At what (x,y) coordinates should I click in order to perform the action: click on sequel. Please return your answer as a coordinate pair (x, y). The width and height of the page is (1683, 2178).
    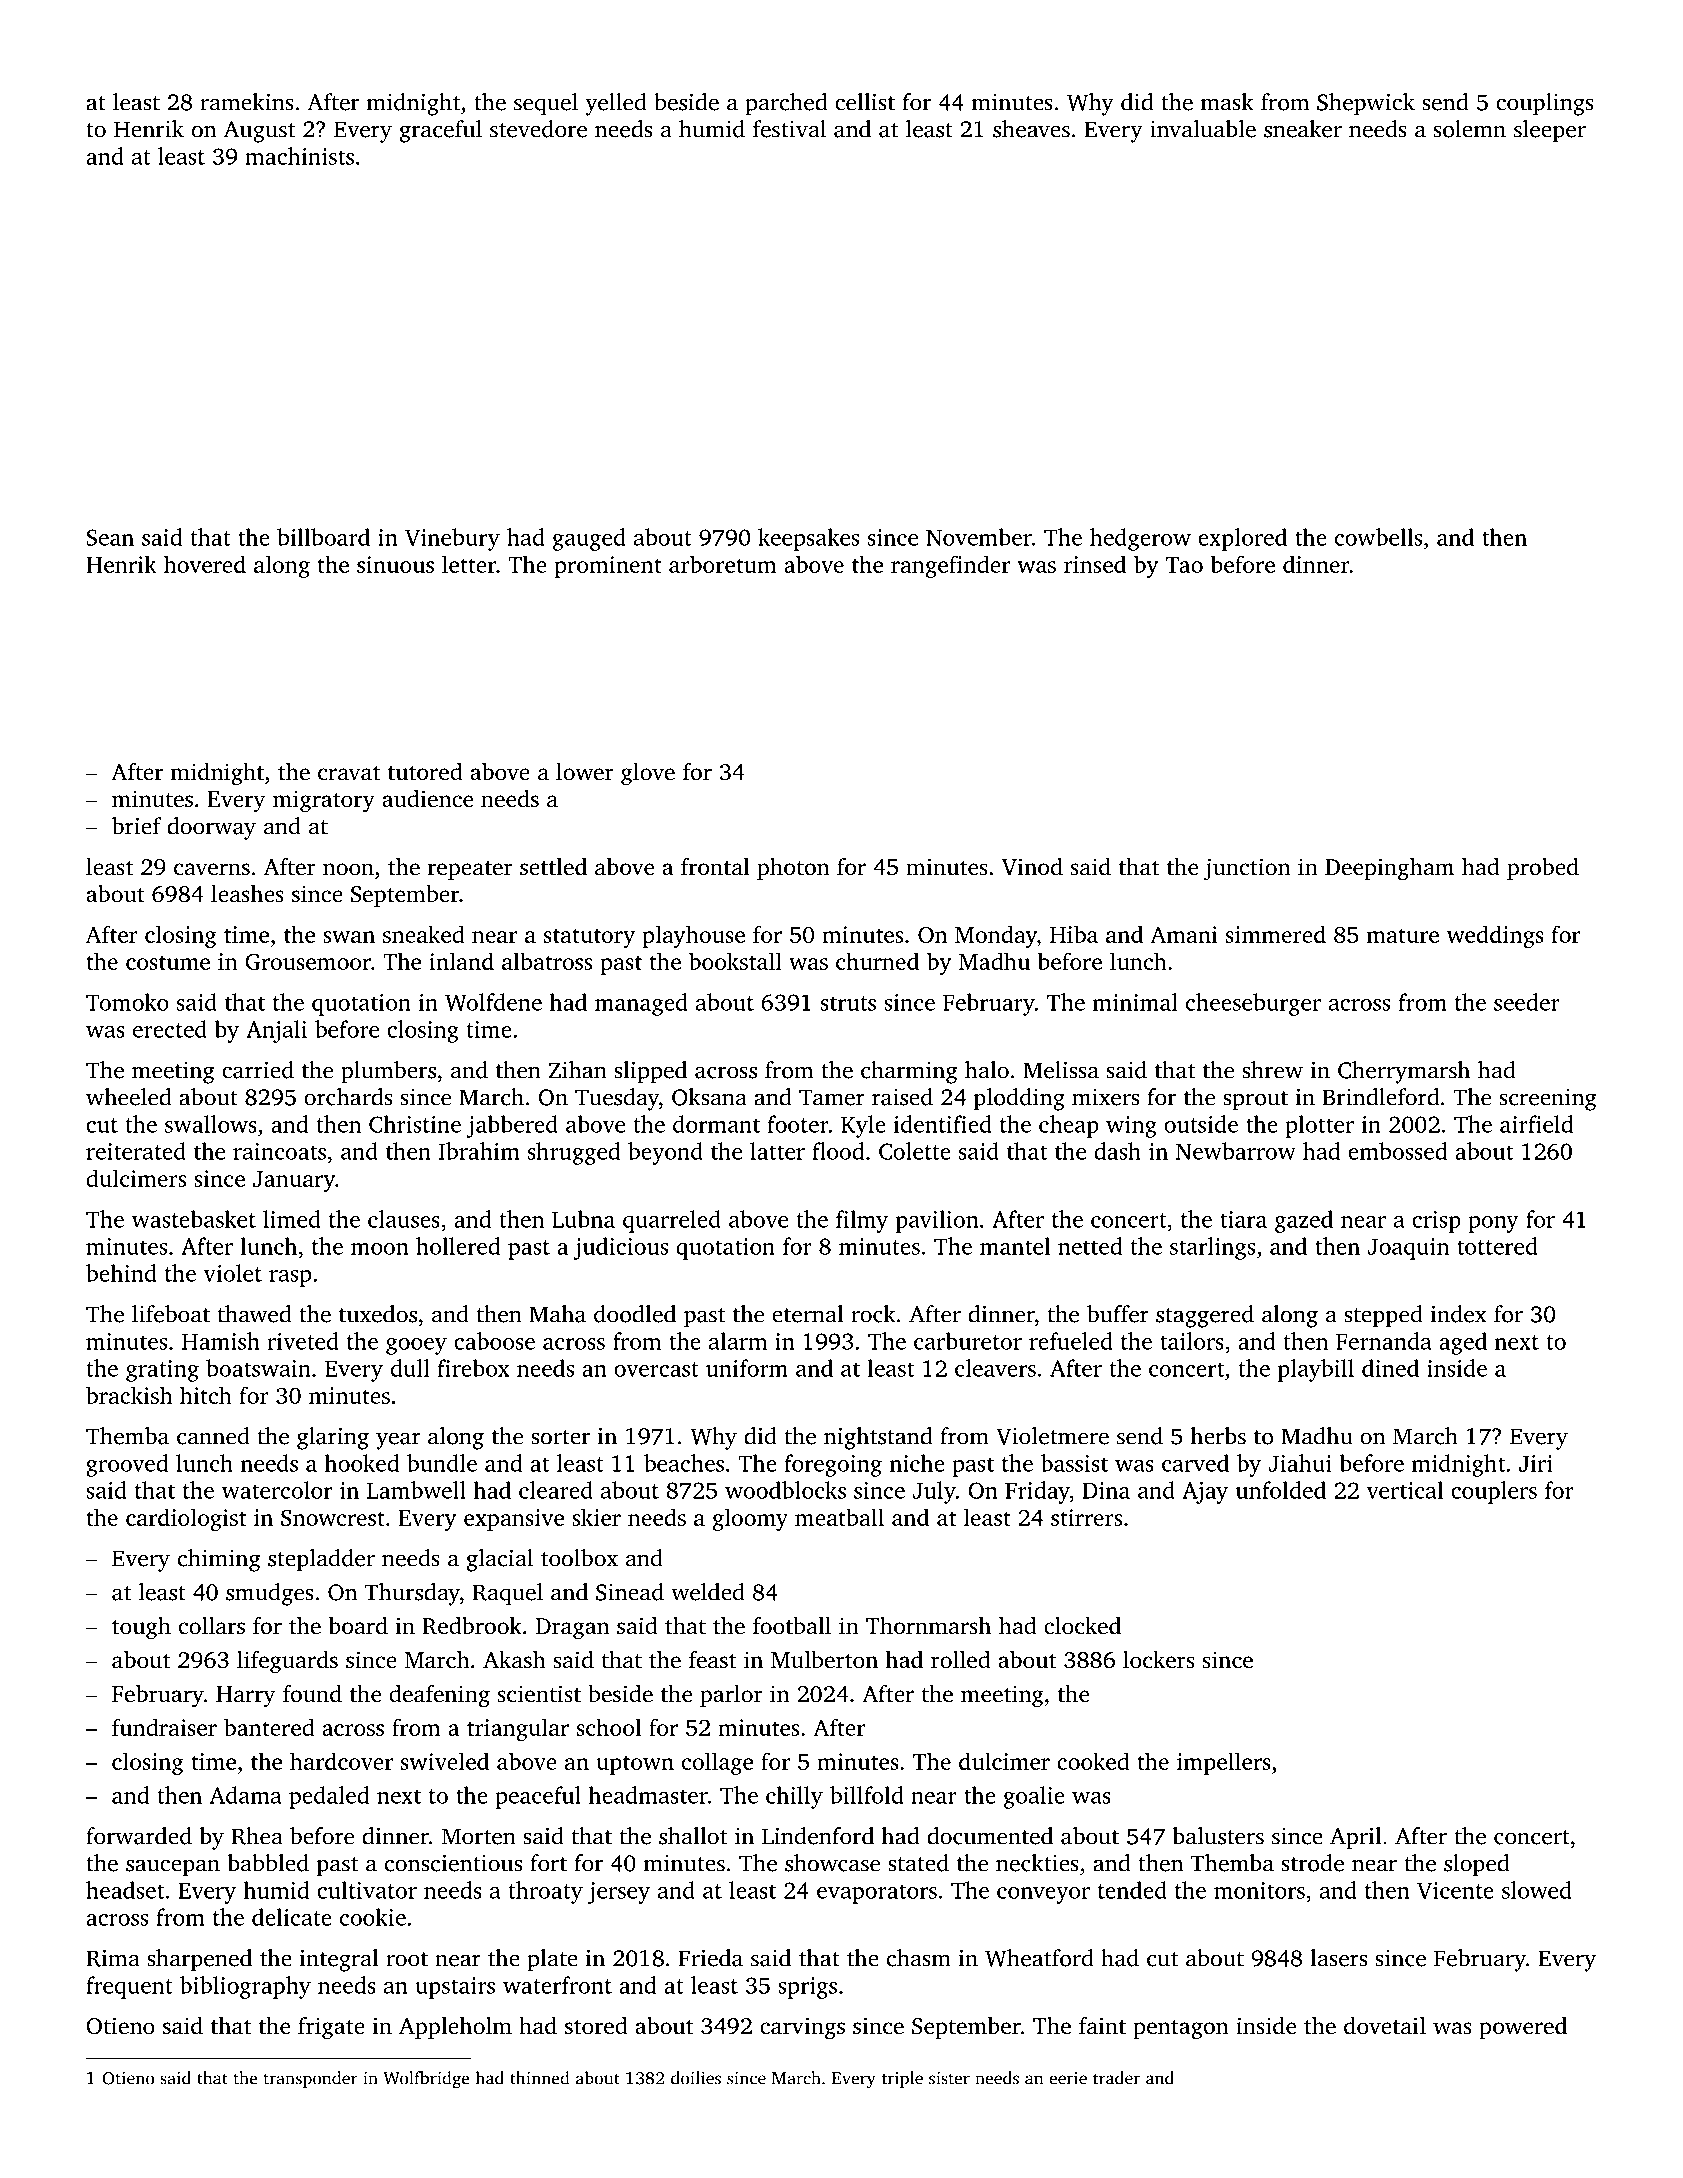
    Looking at the image, I should click on (546, 104).
